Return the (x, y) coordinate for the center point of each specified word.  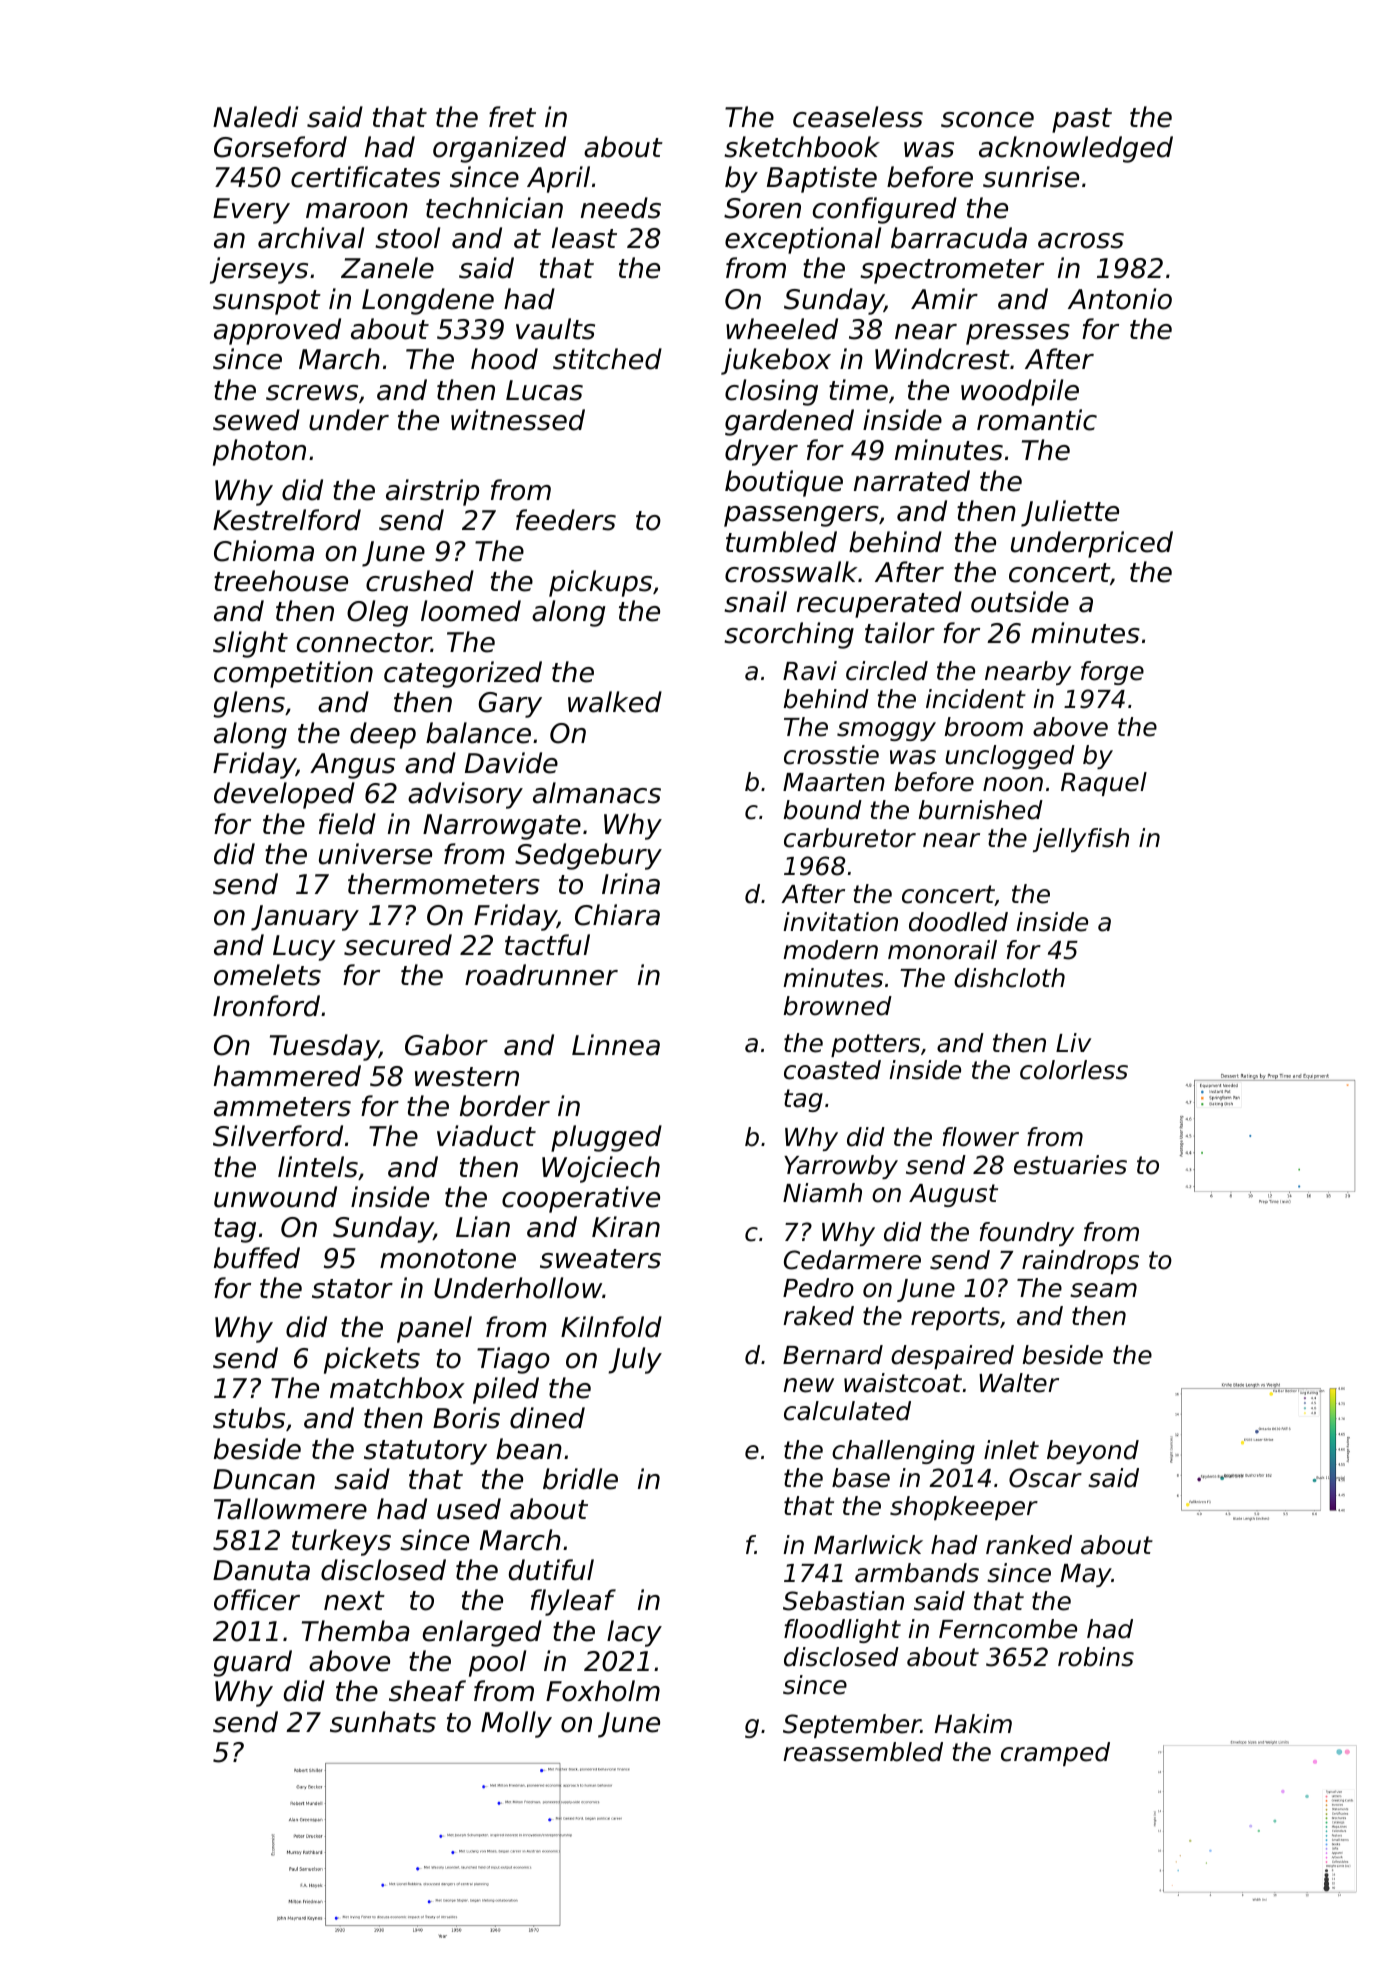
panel (434, 1329)
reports (955, 1318)
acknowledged (1076, 149)
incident (976, 699)
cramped (1055, 1754)
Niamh (822, 1193)
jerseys (259, 270)
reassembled (863, 1752)
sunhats (383, 1722)
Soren (762, 208)
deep (383, 735)
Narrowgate (502, 827)
